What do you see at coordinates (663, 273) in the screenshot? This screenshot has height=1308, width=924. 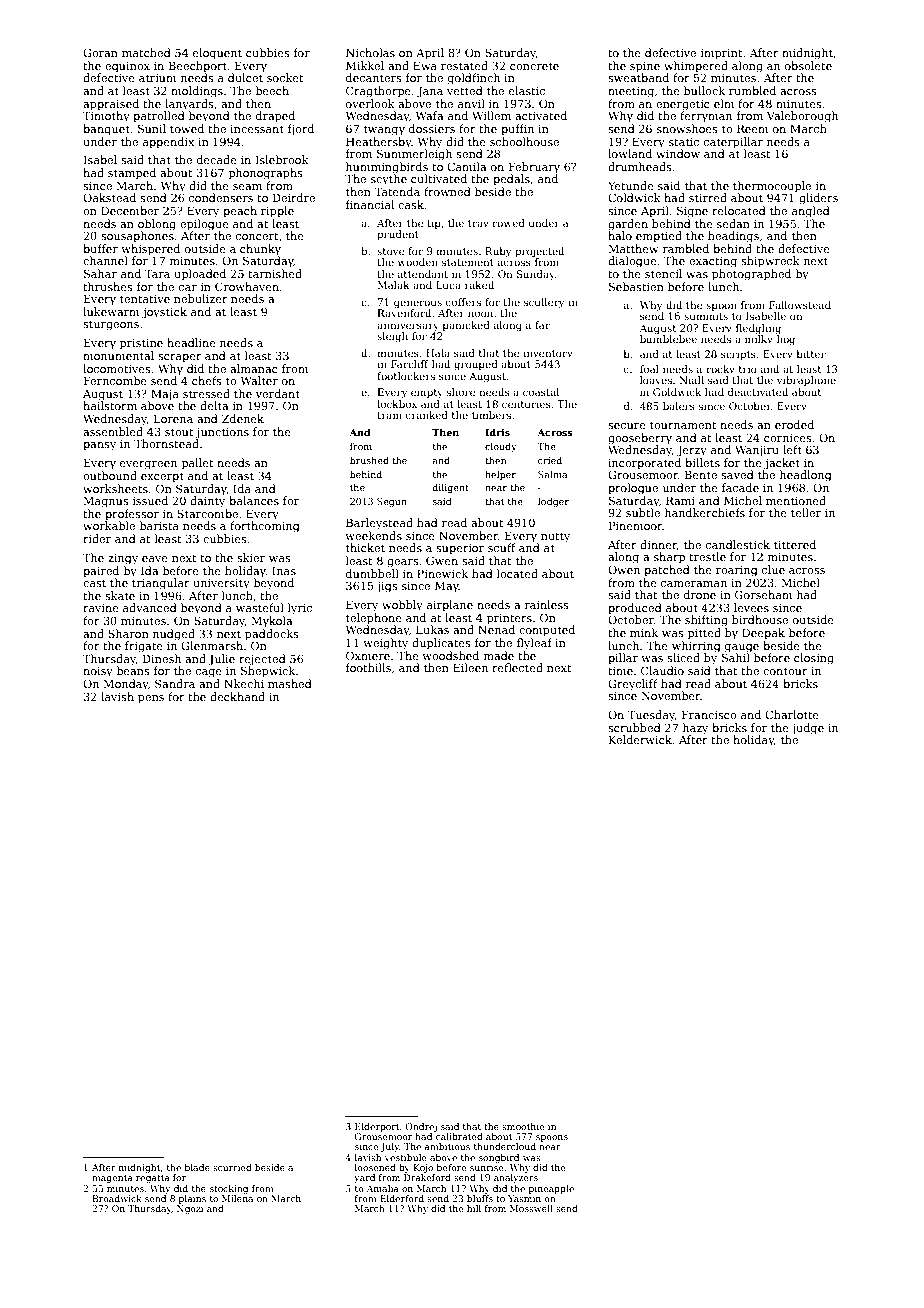 I see `stencil` at bounding box center [663, 273].
